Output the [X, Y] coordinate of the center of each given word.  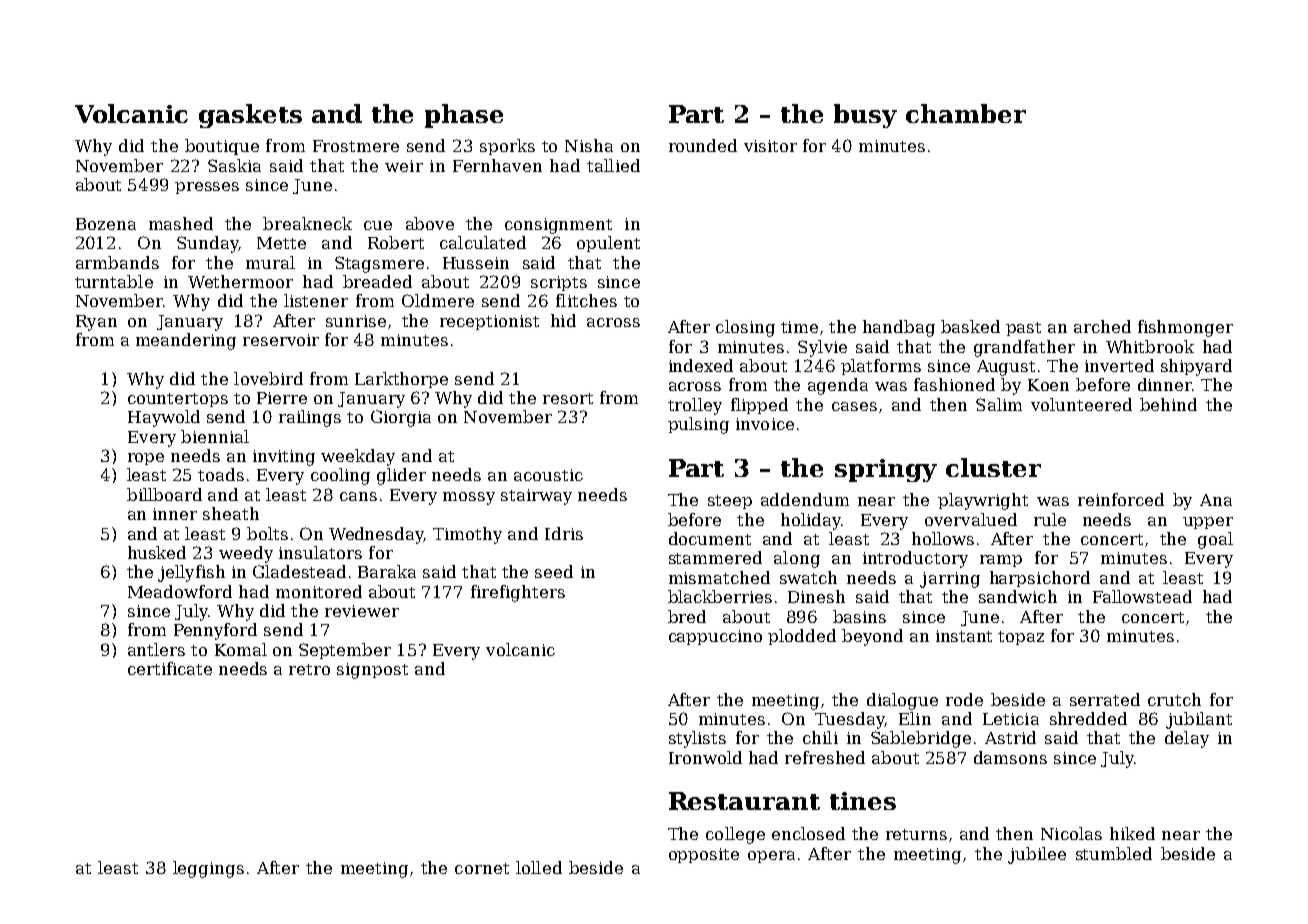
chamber [966, 113]
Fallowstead [1142, 596]
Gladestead [299, 571]
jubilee [1037, 855]
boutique [222, 147]
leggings [208, 869]
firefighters [518, 593]
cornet [482, 868]
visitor [770, 146]
